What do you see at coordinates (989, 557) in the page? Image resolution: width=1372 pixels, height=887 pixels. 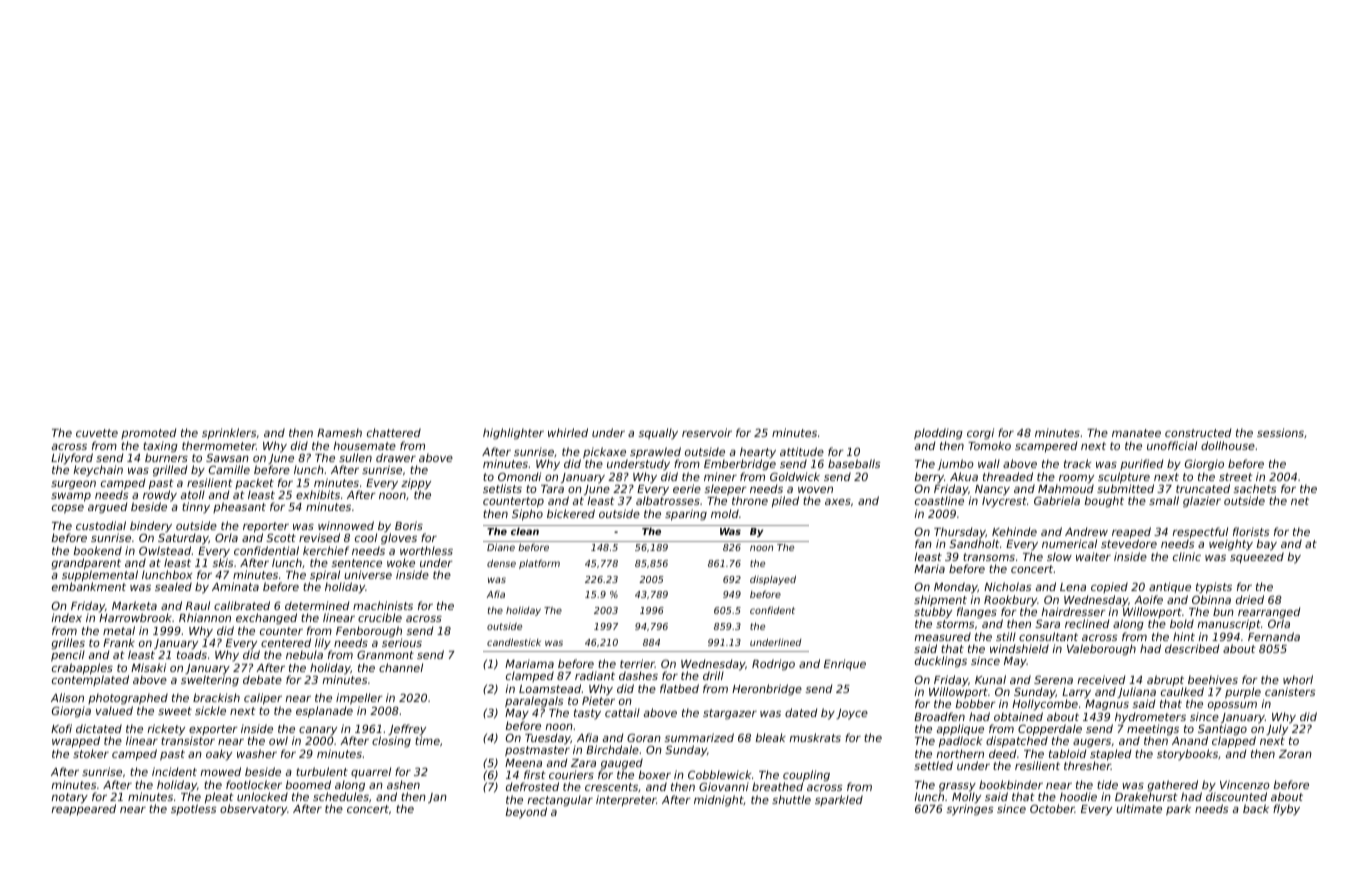 I see `transoms` at bounding box center [989, 557].
